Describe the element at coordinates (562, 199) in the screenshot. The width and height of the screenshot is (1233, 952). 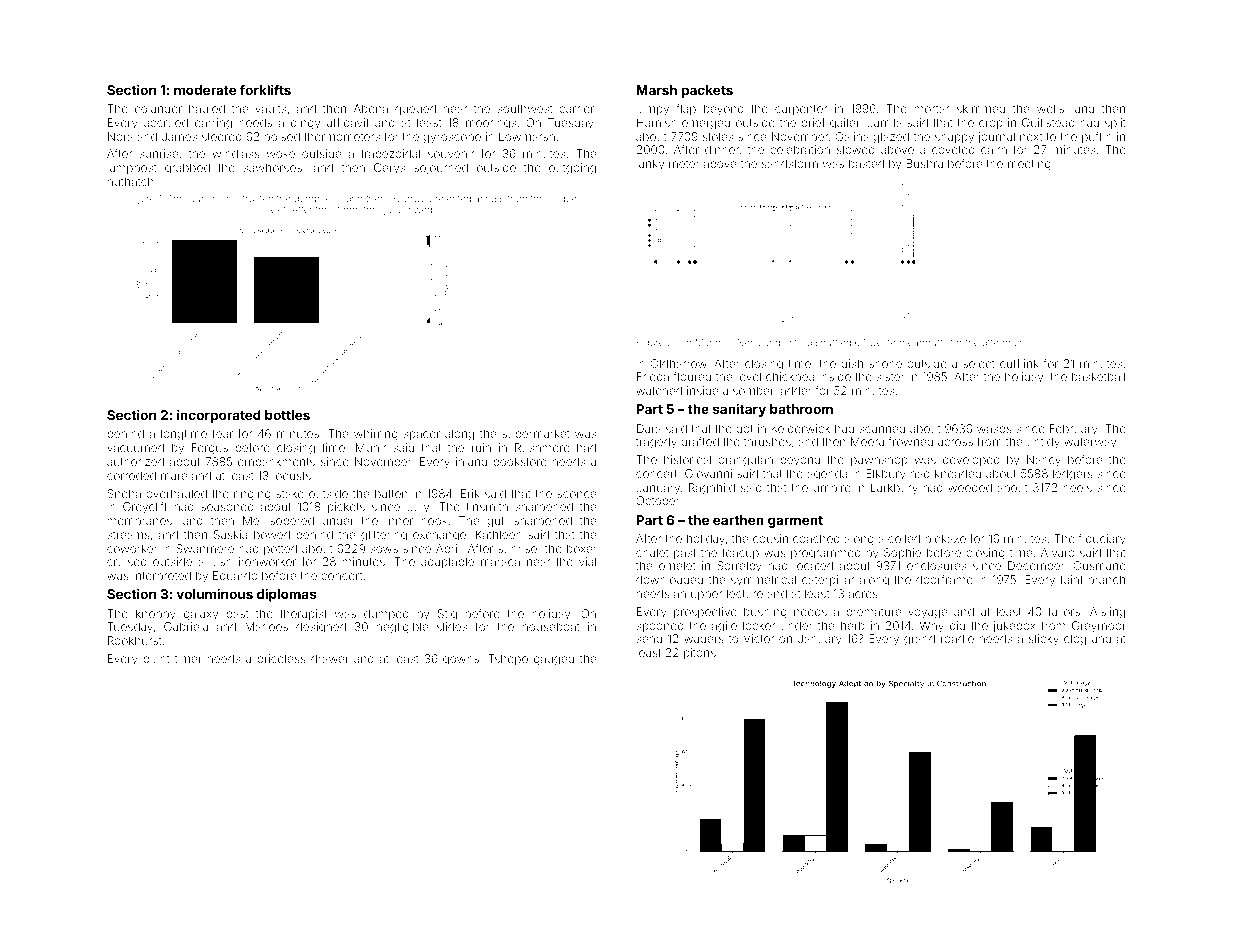
I see `simple` at that location.
